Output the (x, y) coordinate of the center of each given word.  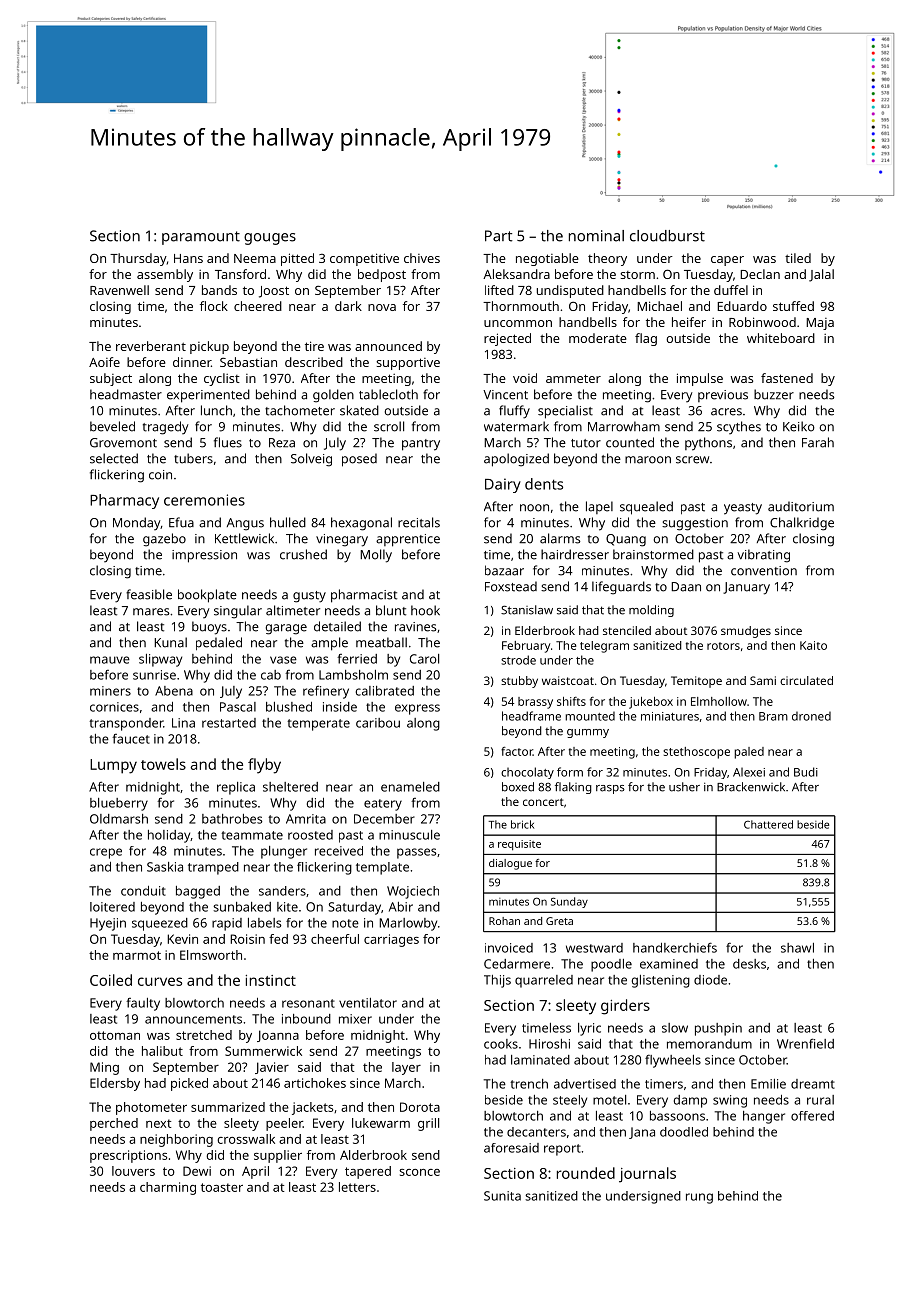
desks (749, 964)
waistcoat (568, 680)
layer (406, 1068)
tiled (798, 258)
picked (189, 1084)
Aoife (104, 362)
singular (238, 612)
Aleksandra (516, 274)
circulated (806, 680)
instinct (271, 980)
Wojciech (413, 892)
